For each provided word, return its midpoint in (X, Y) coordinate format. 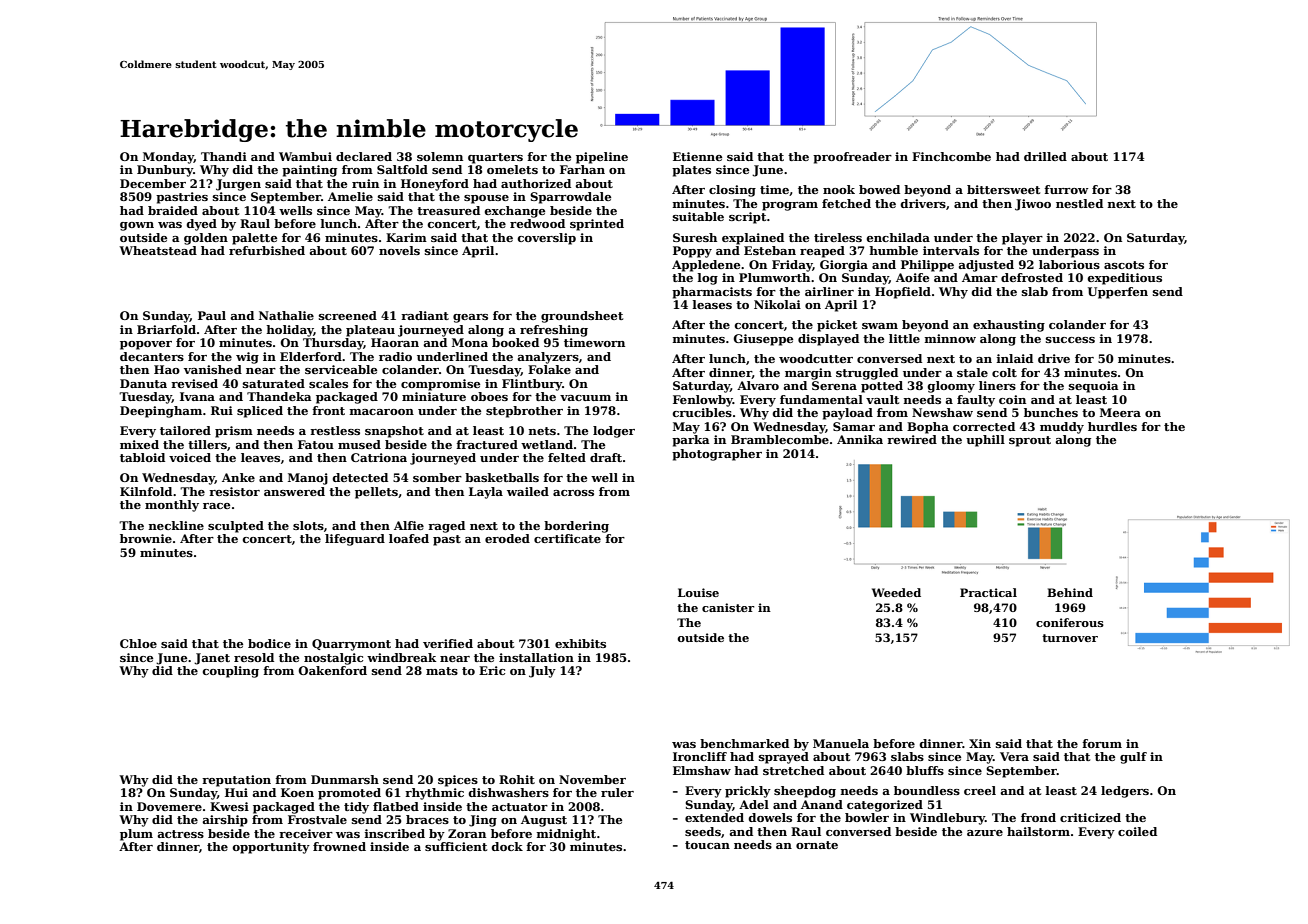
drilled (1045, 156)
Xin (980, 743)
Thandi (224, 156)
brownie (146, 538)
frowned (339, 846)
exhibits (580, 643)
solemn (440, 156)
